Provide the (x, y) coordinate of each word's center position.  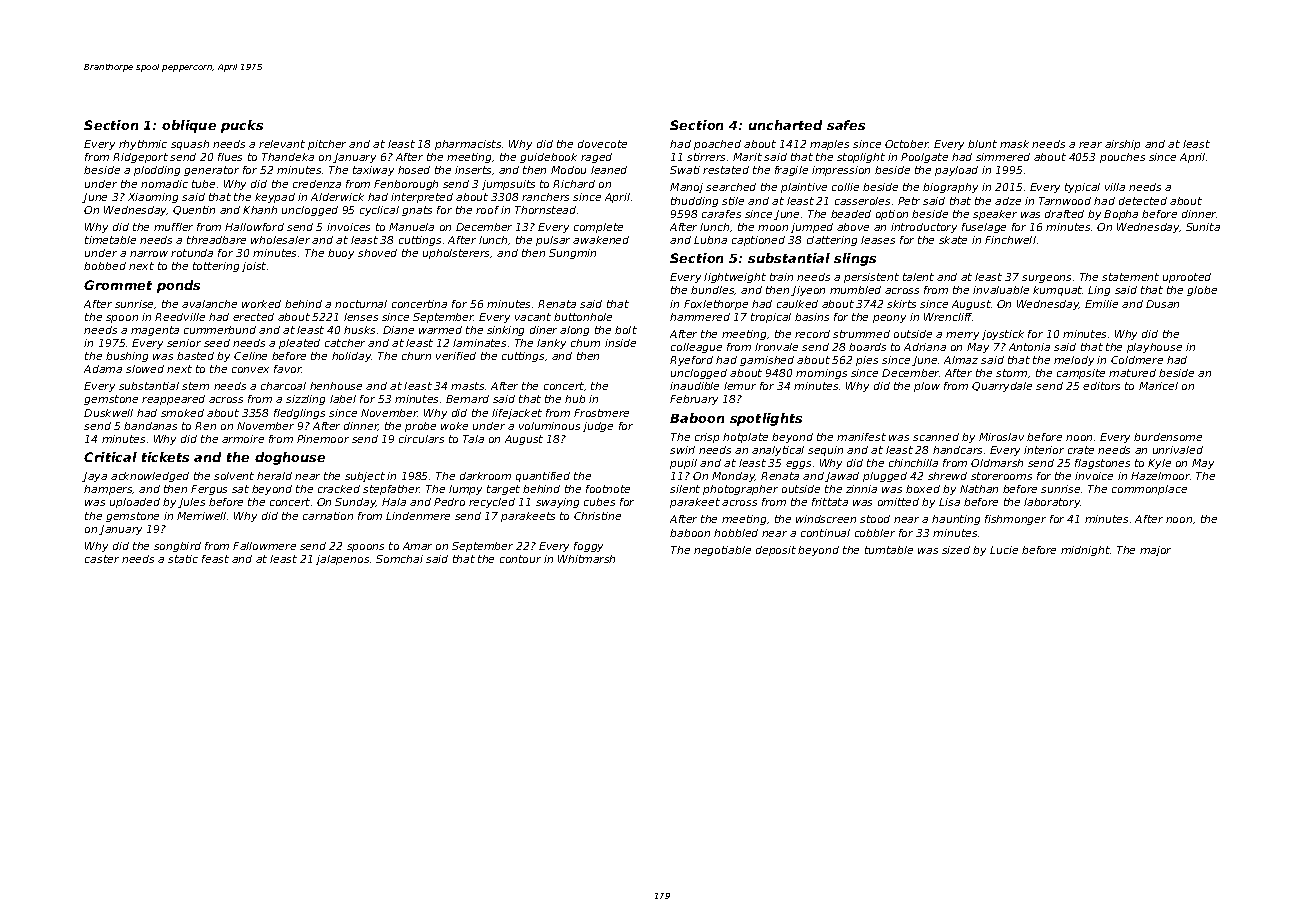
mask (1014, 144)
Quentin (194, 210)
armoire (243, 439)
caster (102, 559)
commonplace (1149, 490)
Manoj (686, 188)
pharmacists (468, 145)
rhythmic (143, 145)
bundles (713, 290)
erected (253, 317)
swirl (682, 450)
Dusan (1162, 304)
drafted (1064, 214)
